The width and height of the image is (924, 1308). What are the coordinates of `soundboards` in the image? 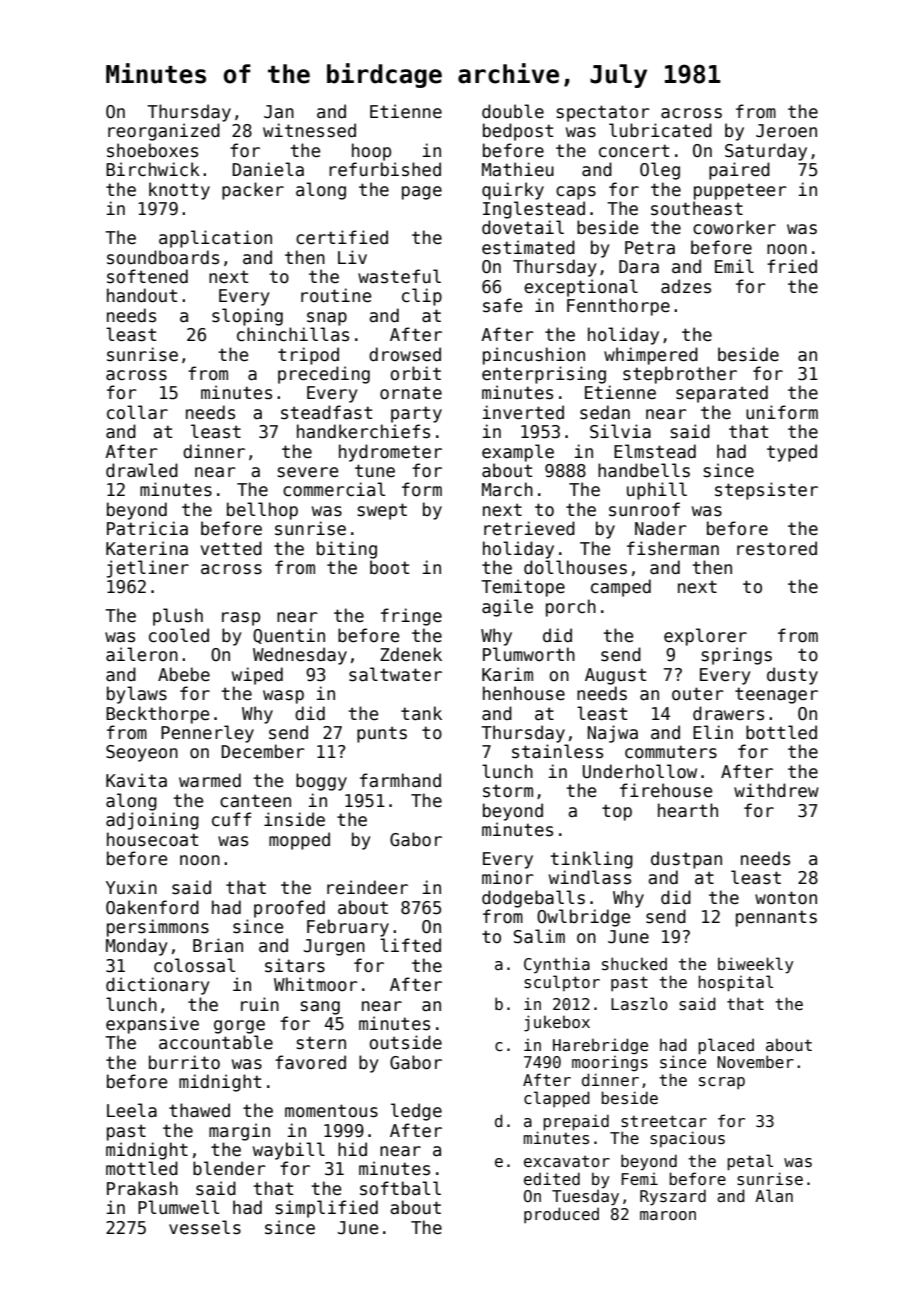 It's located at (163, 257).
